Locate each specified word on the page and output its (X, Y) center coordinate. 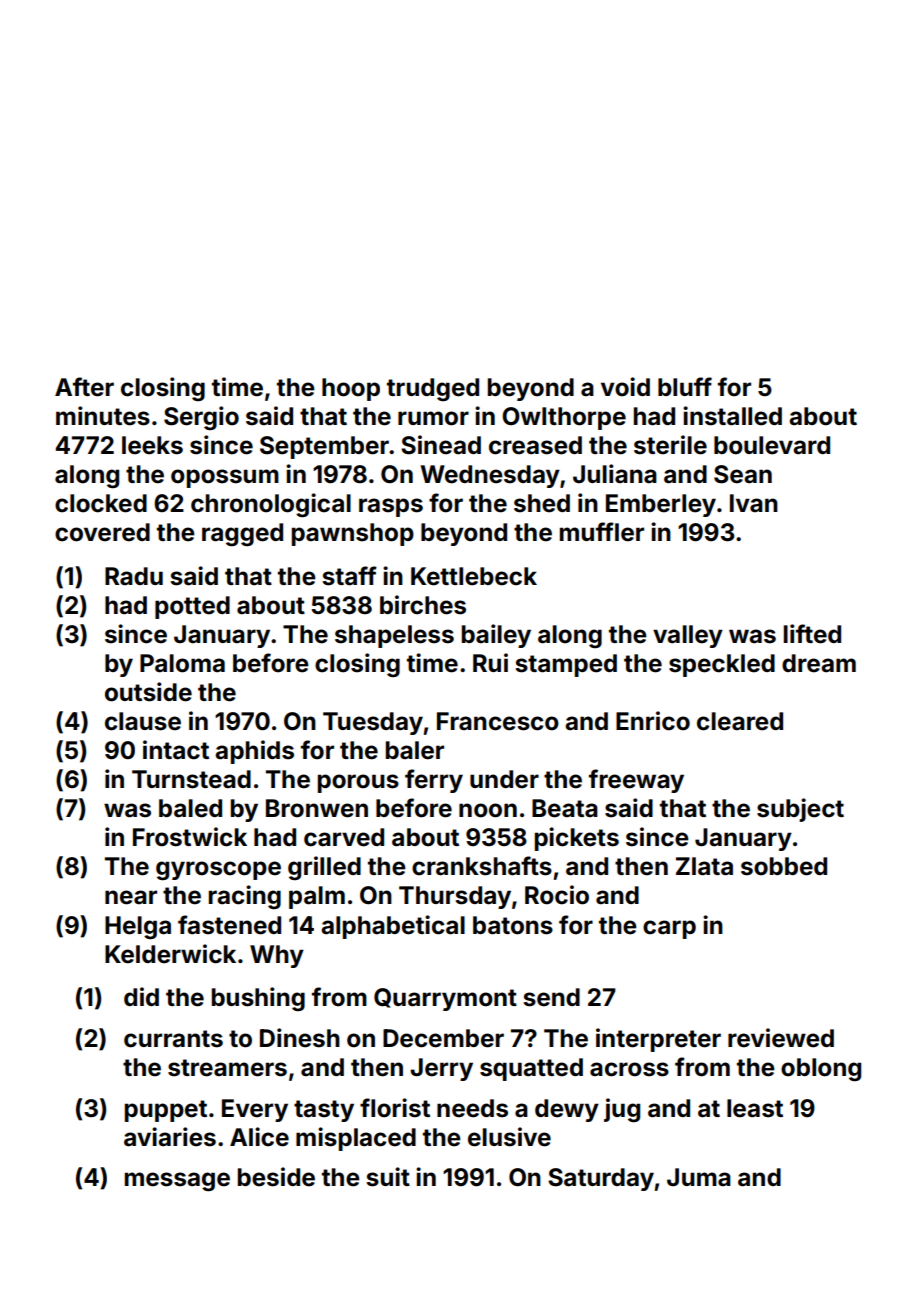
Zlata (704, 866)
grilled (324, 868)
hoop (351, 389)
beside (276, 1177)
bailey (496, 636)
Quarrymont (445, 999)
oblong (821, 1070)
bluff (685, 386)
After (84, 387)
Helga (138, 928)
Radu (134, 576)
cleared (740, 721)
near (131, 897)
